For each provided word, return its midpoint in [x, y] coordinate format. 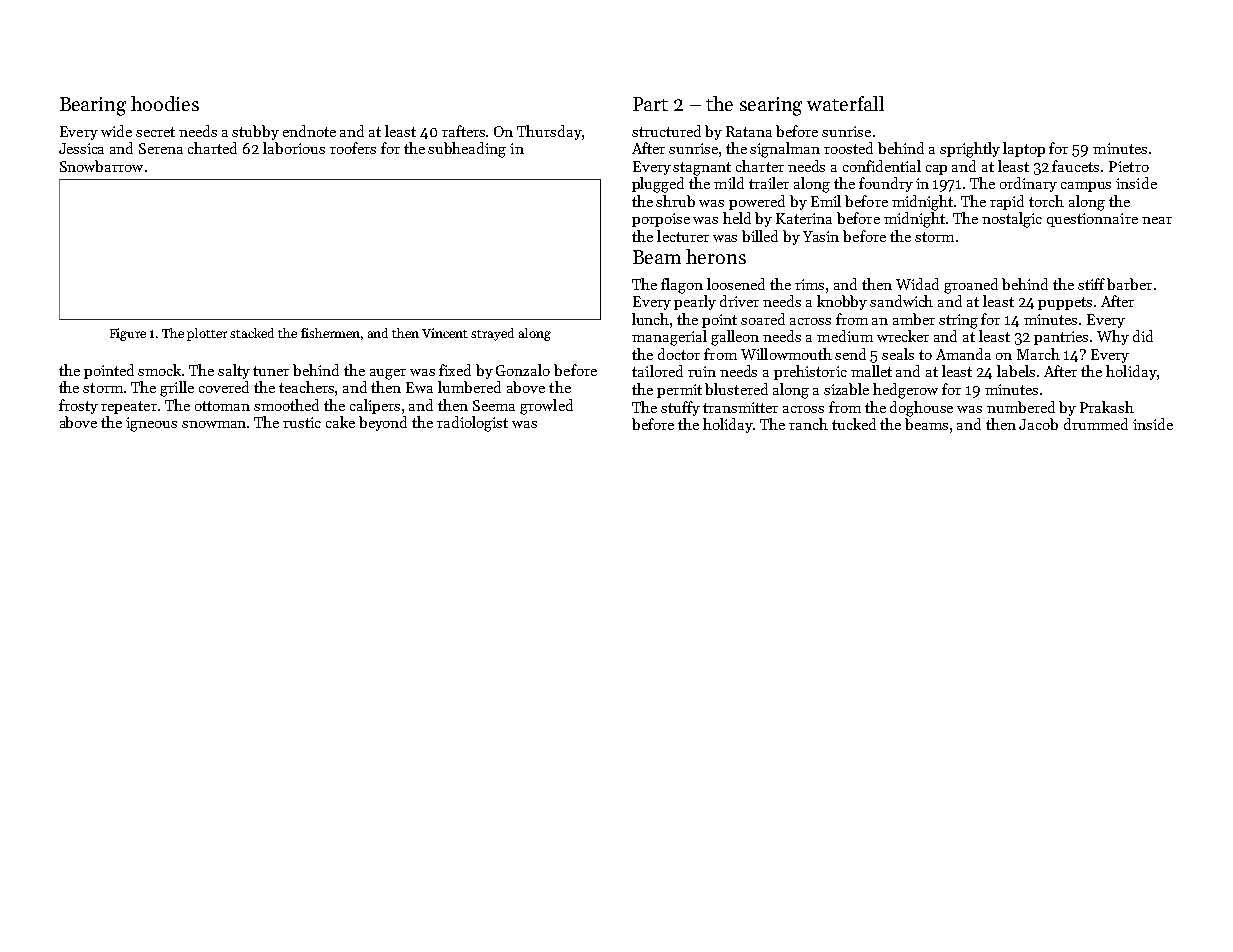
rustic [302, 422]
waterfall [845, 103]
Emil [826, 201]
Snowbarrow [101, 166]
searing [771, 106]
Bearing [93, 106]
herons [716, 256]
